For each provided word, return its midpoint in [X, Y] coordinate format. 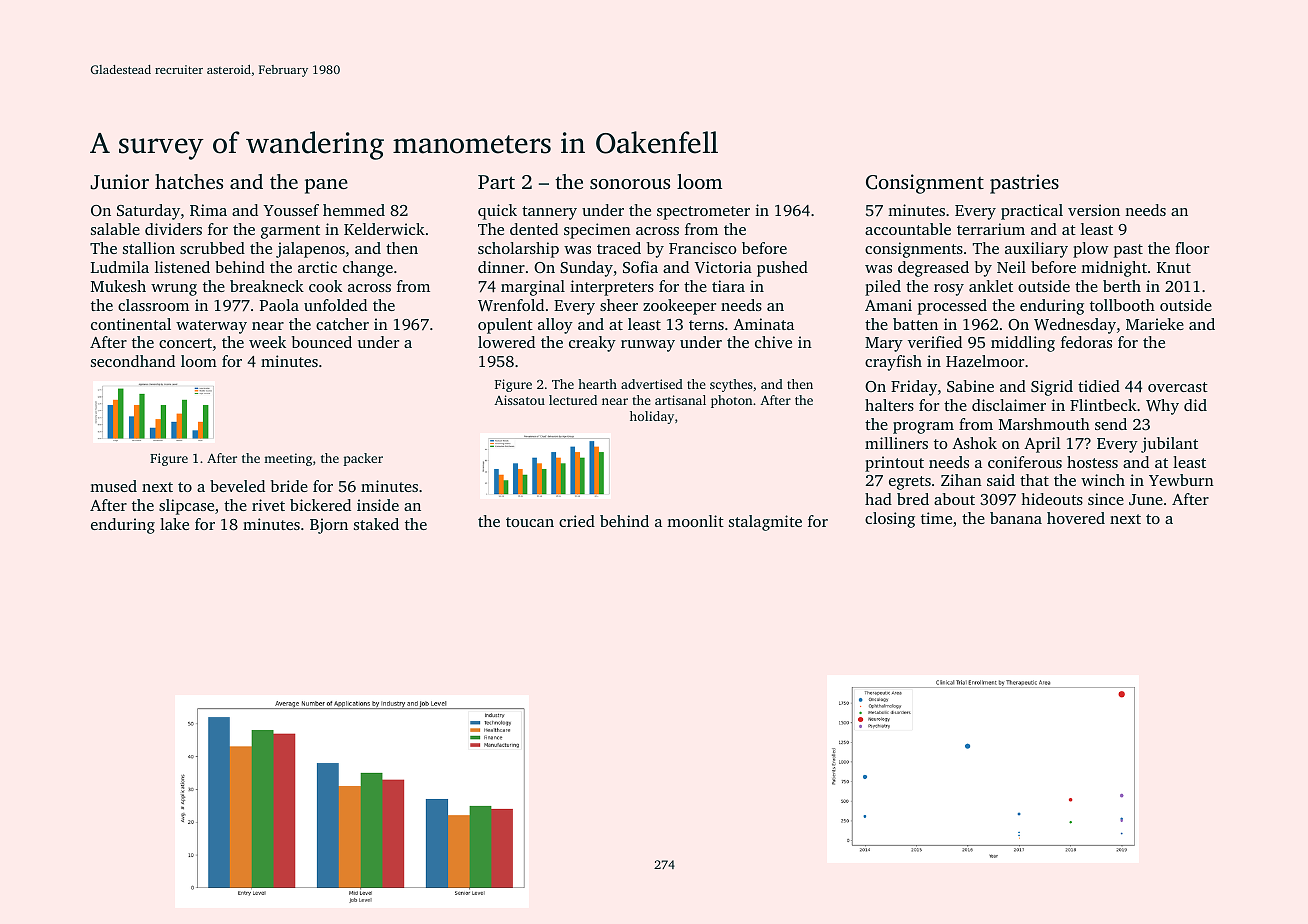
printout [894, 464]
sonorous [630, 184]
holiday [652, 417]
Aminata [763, 324]
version [1094, 210]
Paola [279, 305]
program [923, 428]
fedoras [1086, 342]
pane [326, 186]
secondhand [133, 361]
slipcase [186, 507]
